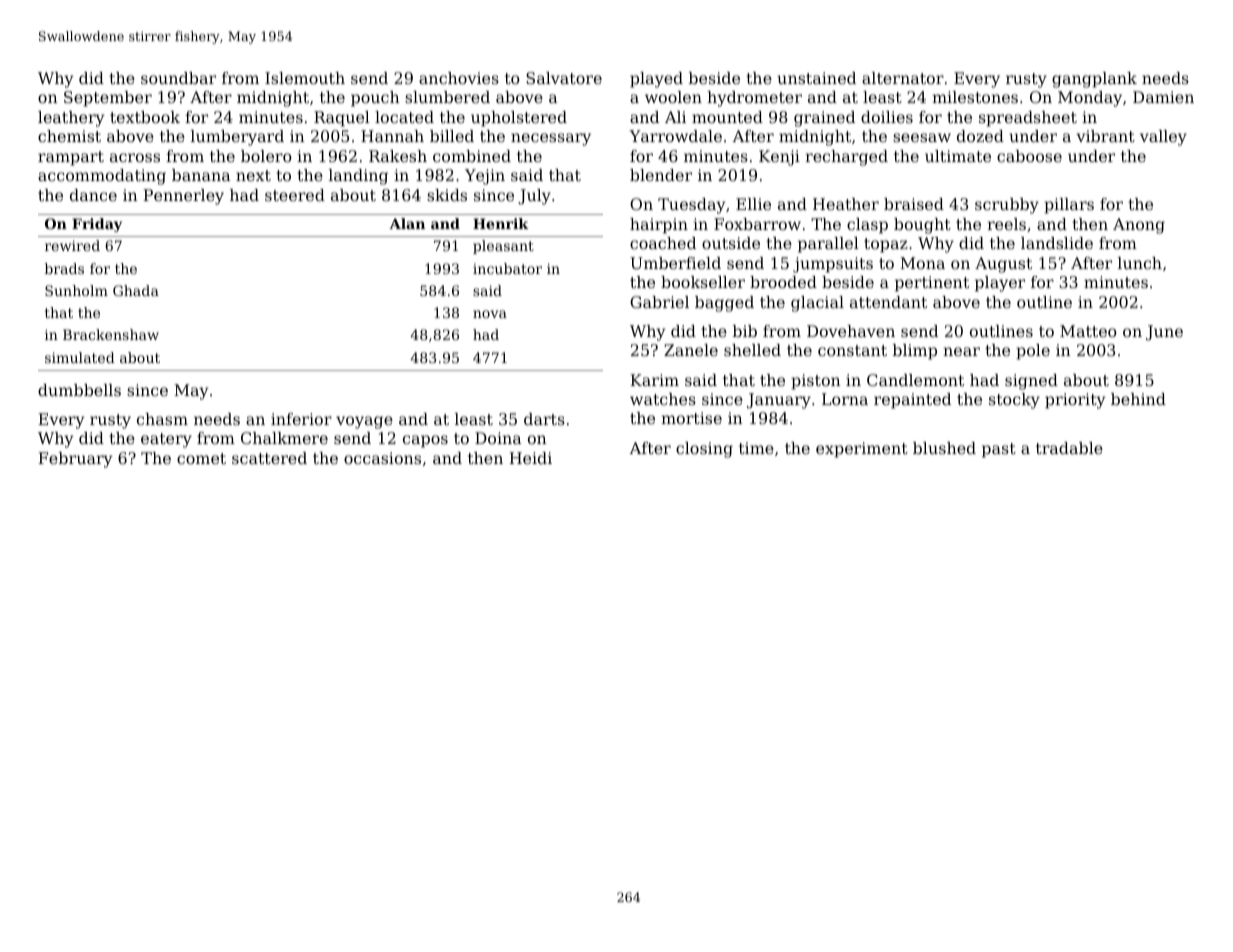  I want to click on soundbar, so click(178, 78).
